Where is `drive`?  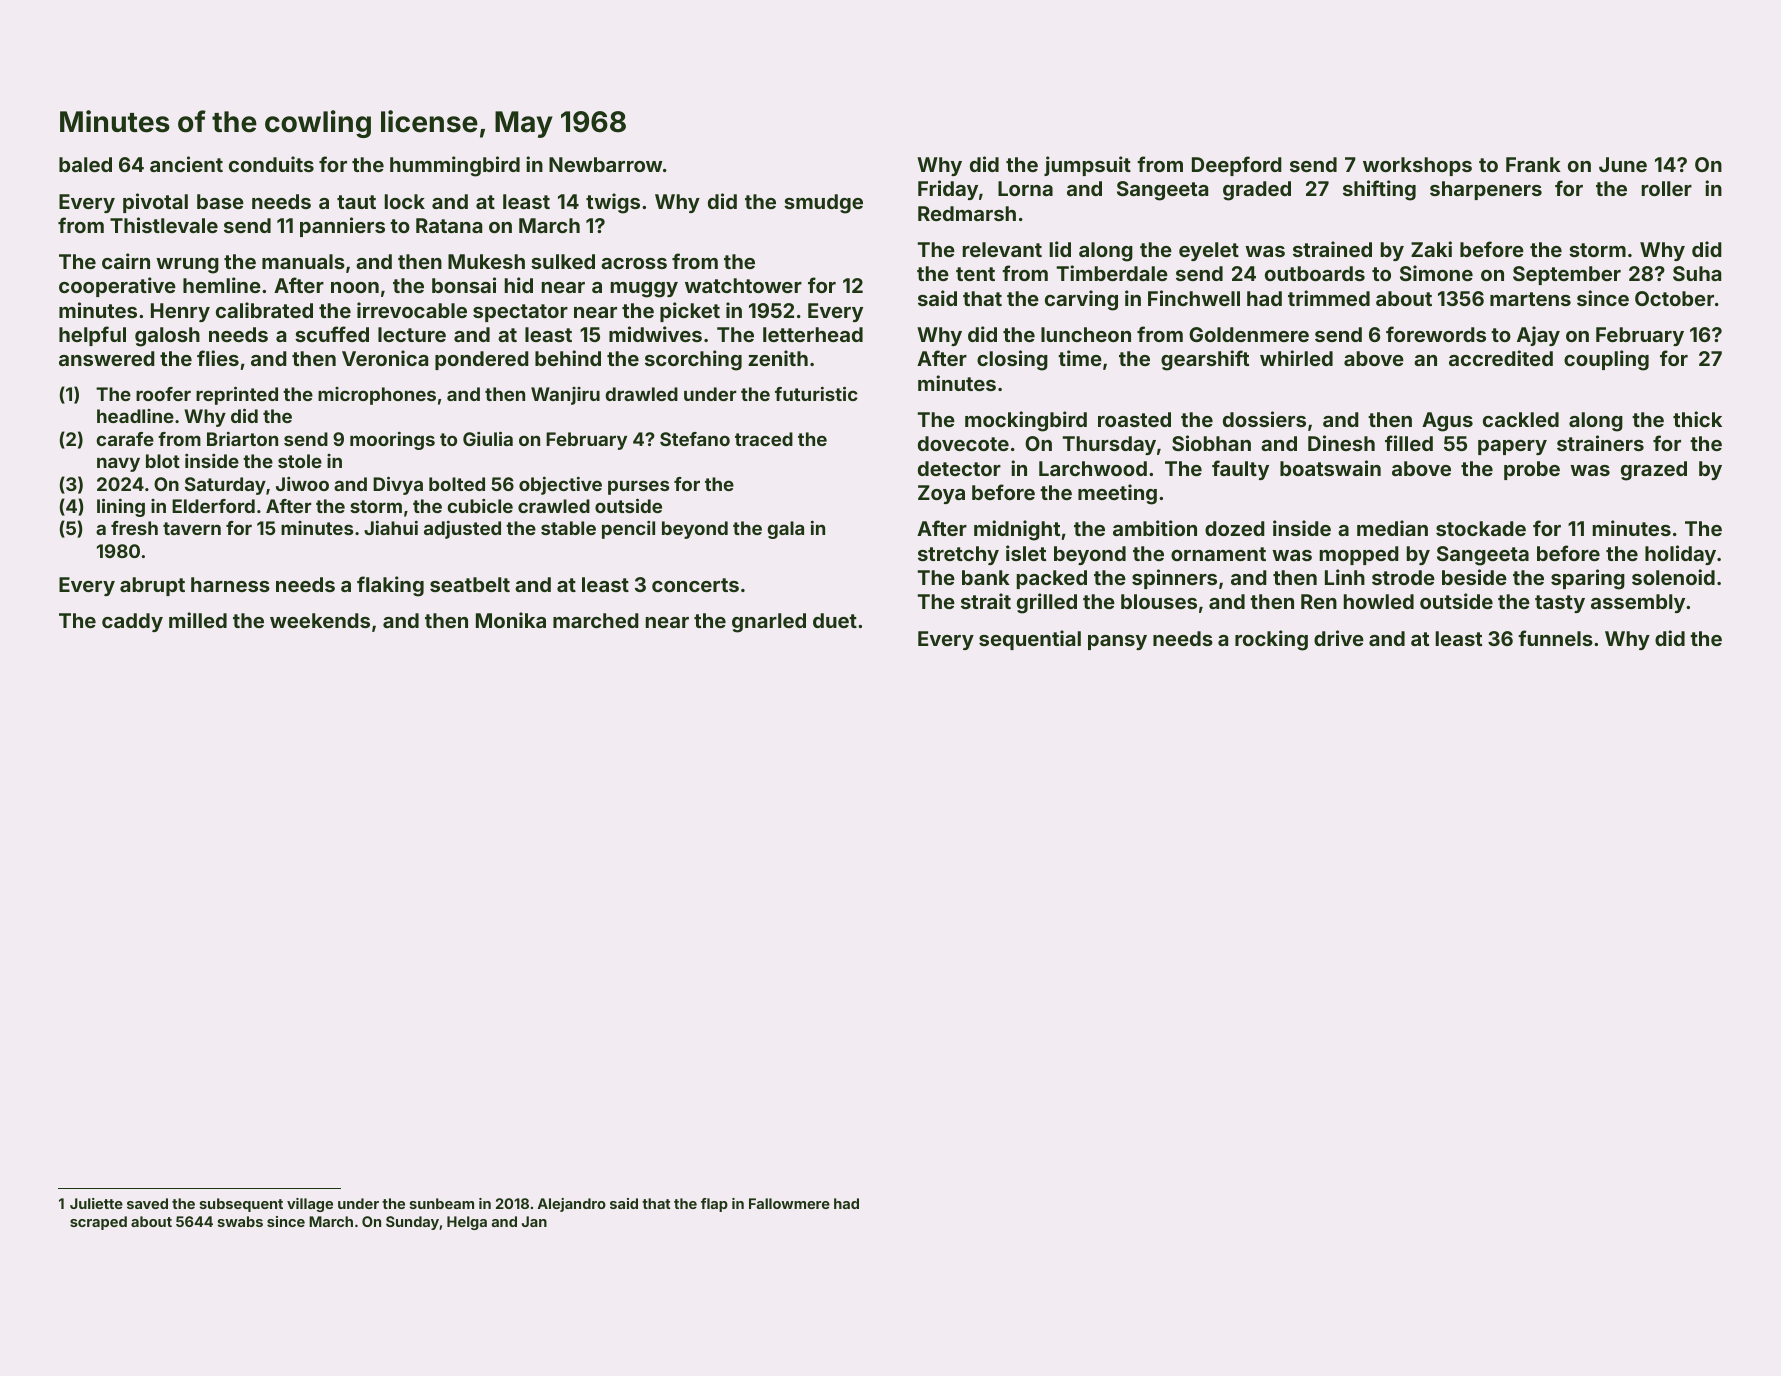 drive is located at coordinates (1339, 638).
